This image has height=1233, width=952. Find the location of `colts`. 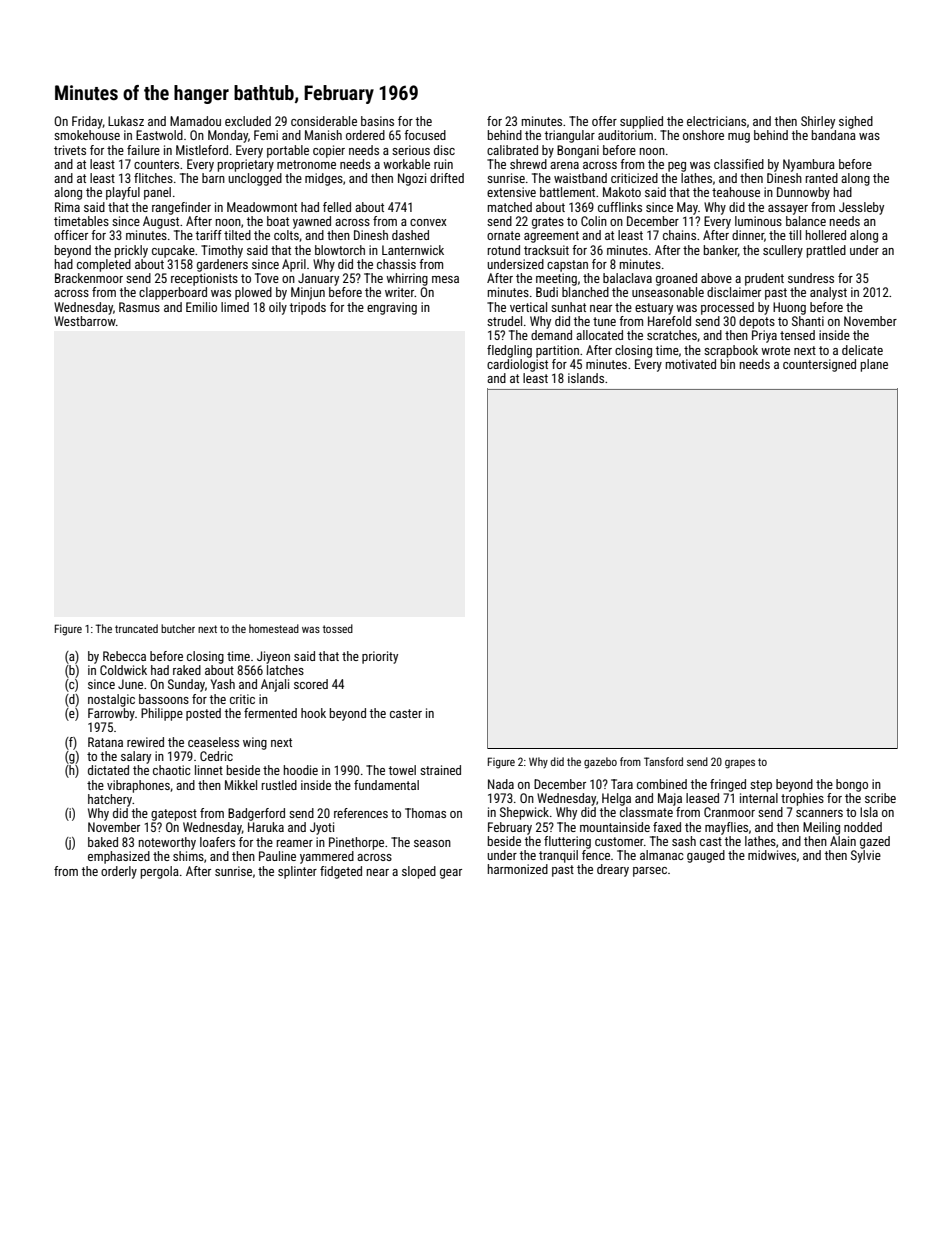

colts is located at coordinates (286, 235).
